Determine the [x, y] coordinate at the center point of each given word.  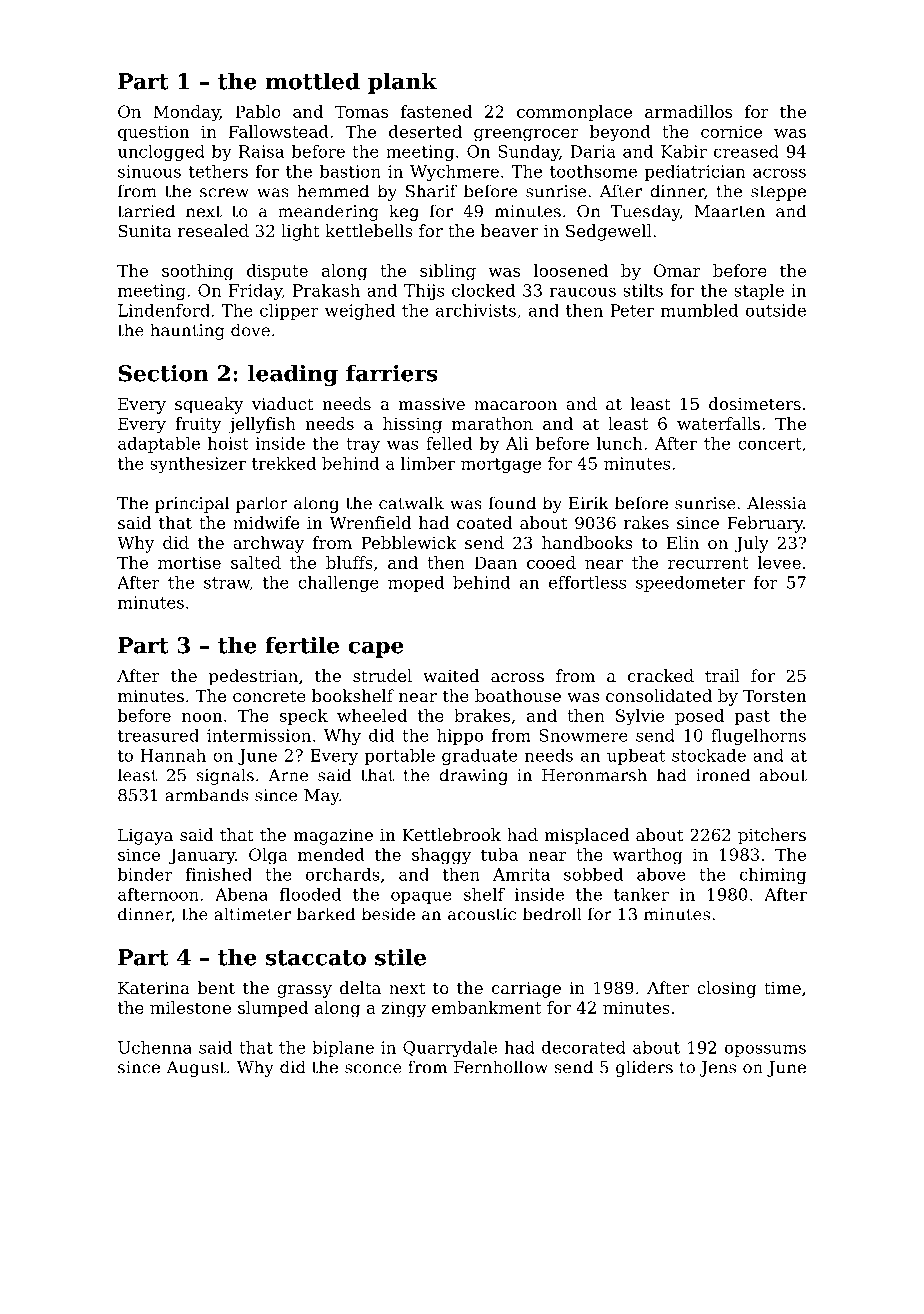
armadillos [688, 111]
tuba [499, 854]
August [196, 1069]
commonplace [574, 113]
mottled [312, 81]
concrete [269, 696]
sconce [373, 1069]
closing [726, 989]
